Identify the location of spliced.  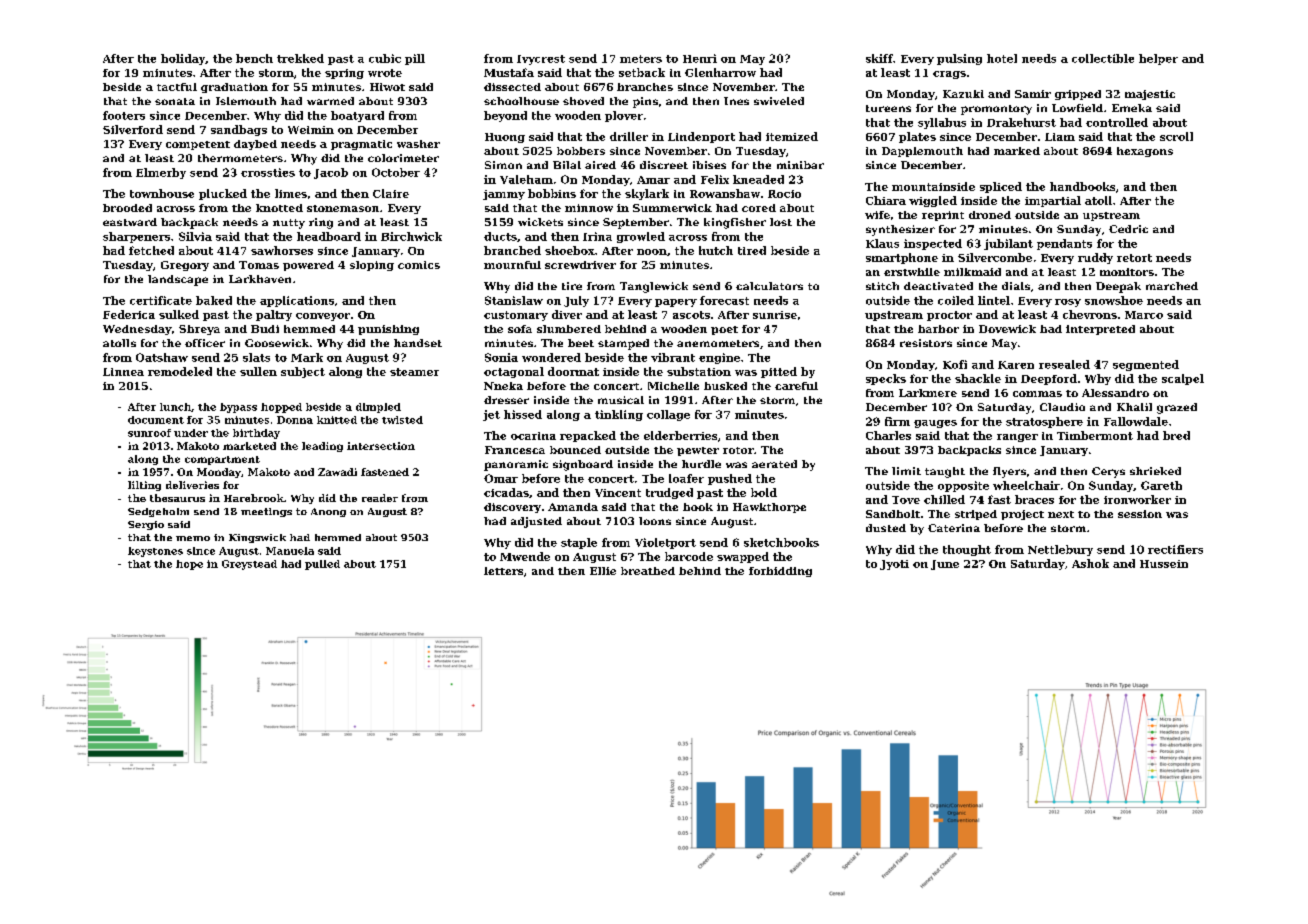
(1001, 187).
